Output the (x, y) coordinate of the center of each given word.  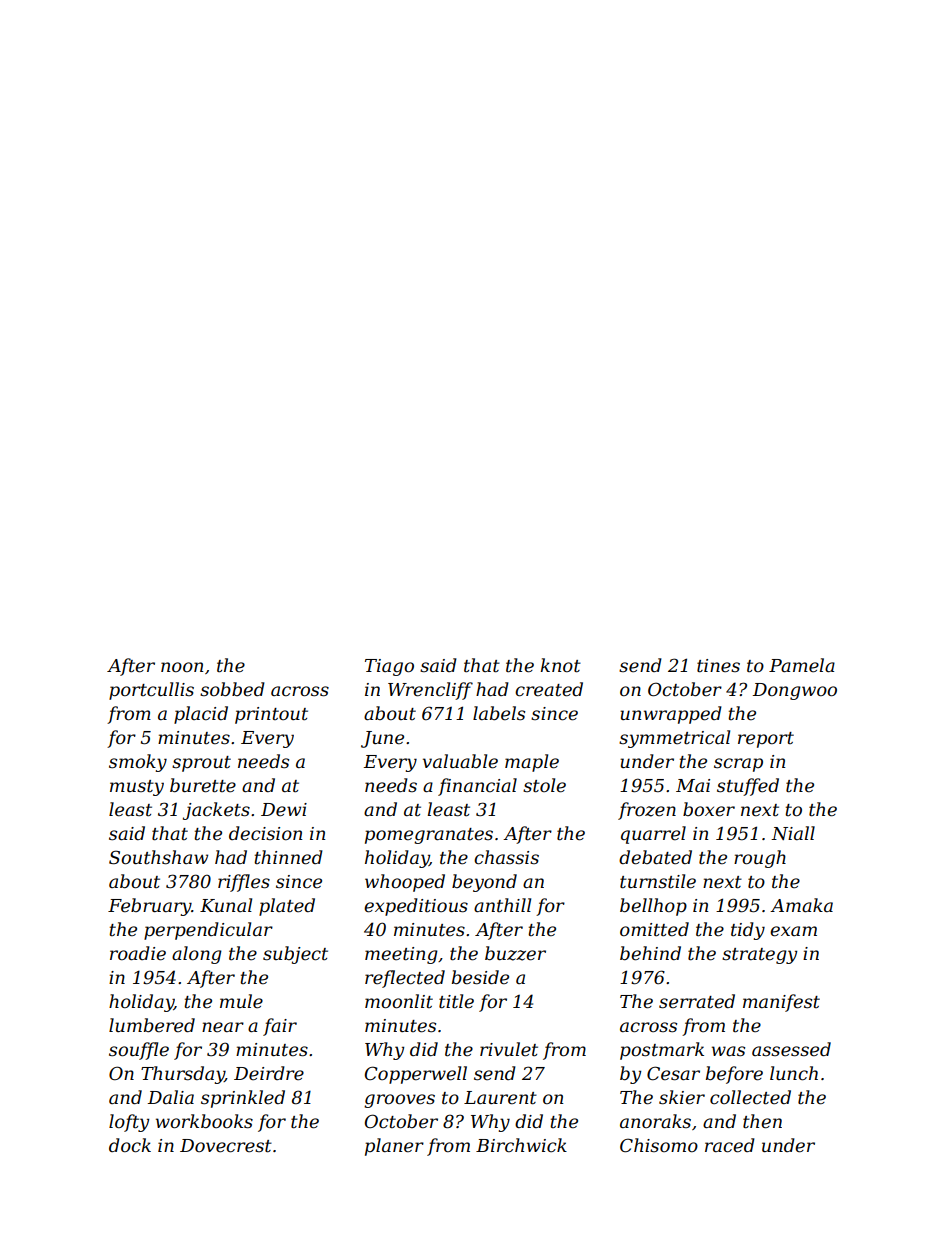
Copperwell (416, 1075)
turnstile (658, 881)
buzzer (515, 953)
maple (532, 763)
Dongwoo (795, 691)
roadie (138, 953)
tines (718, 666)
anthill (502, 905)
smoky (138, 763)
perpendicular (208, 931)
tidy (748, 931)
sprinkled (243, 1099)
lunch (794, 1073)
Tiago (389, 667)
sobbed (232, 689)
